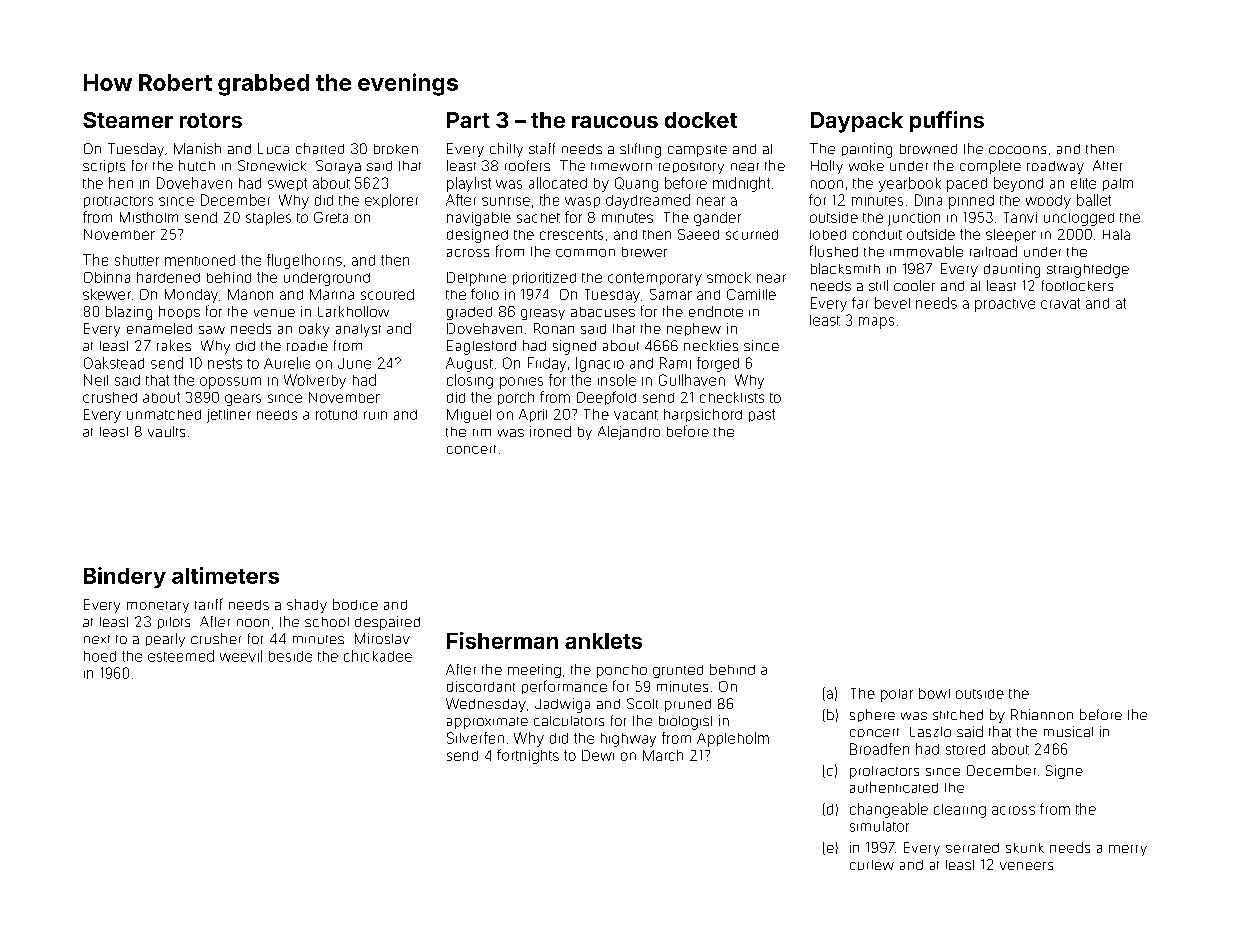  What do you see at coordinates (934, 693) in the screenshot?
I see `bowl` at bounding box center [934, 693].
